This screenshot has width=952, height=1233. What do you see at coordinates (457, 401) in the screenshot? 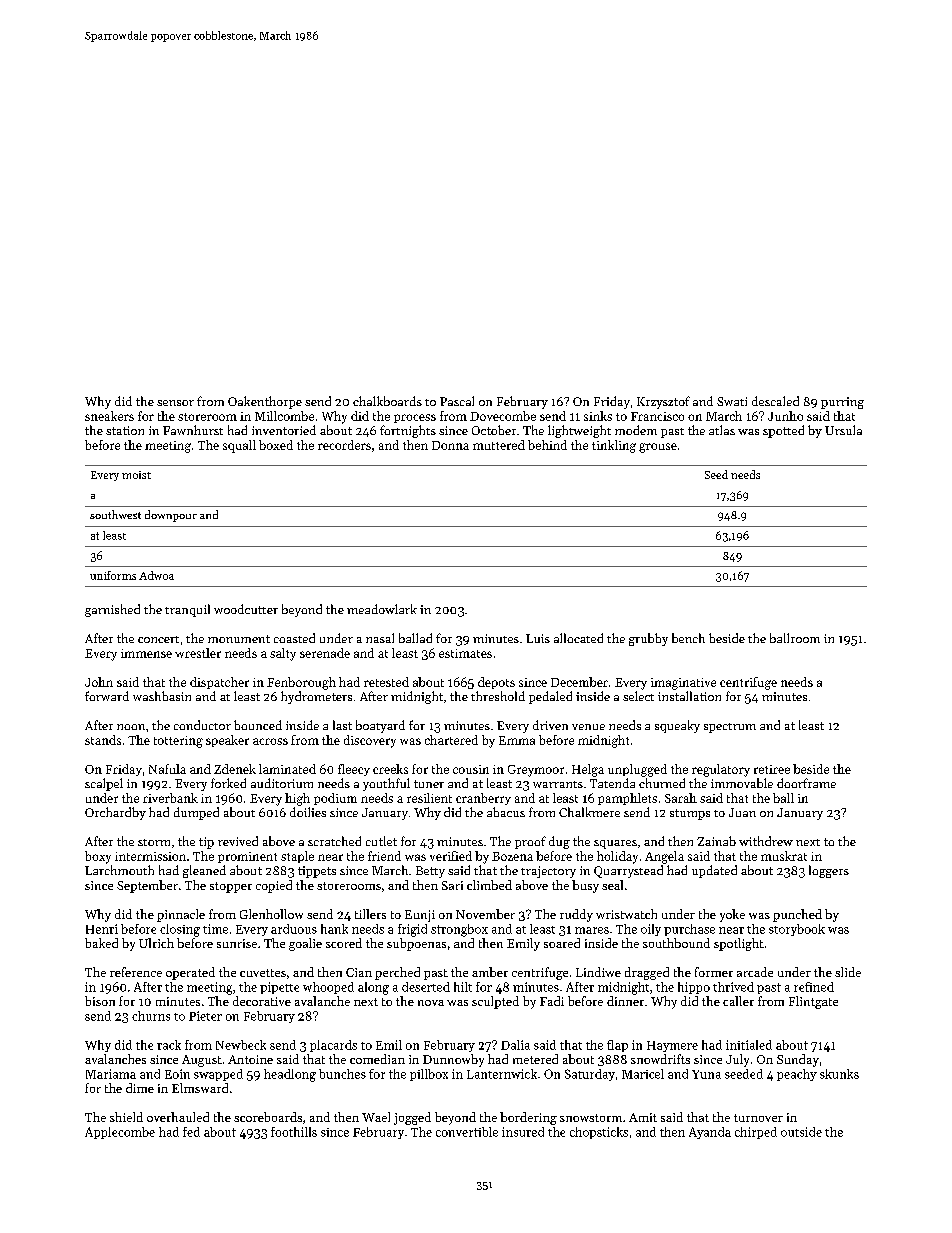
I see `Pascal` at bounding box center [457, 401].
